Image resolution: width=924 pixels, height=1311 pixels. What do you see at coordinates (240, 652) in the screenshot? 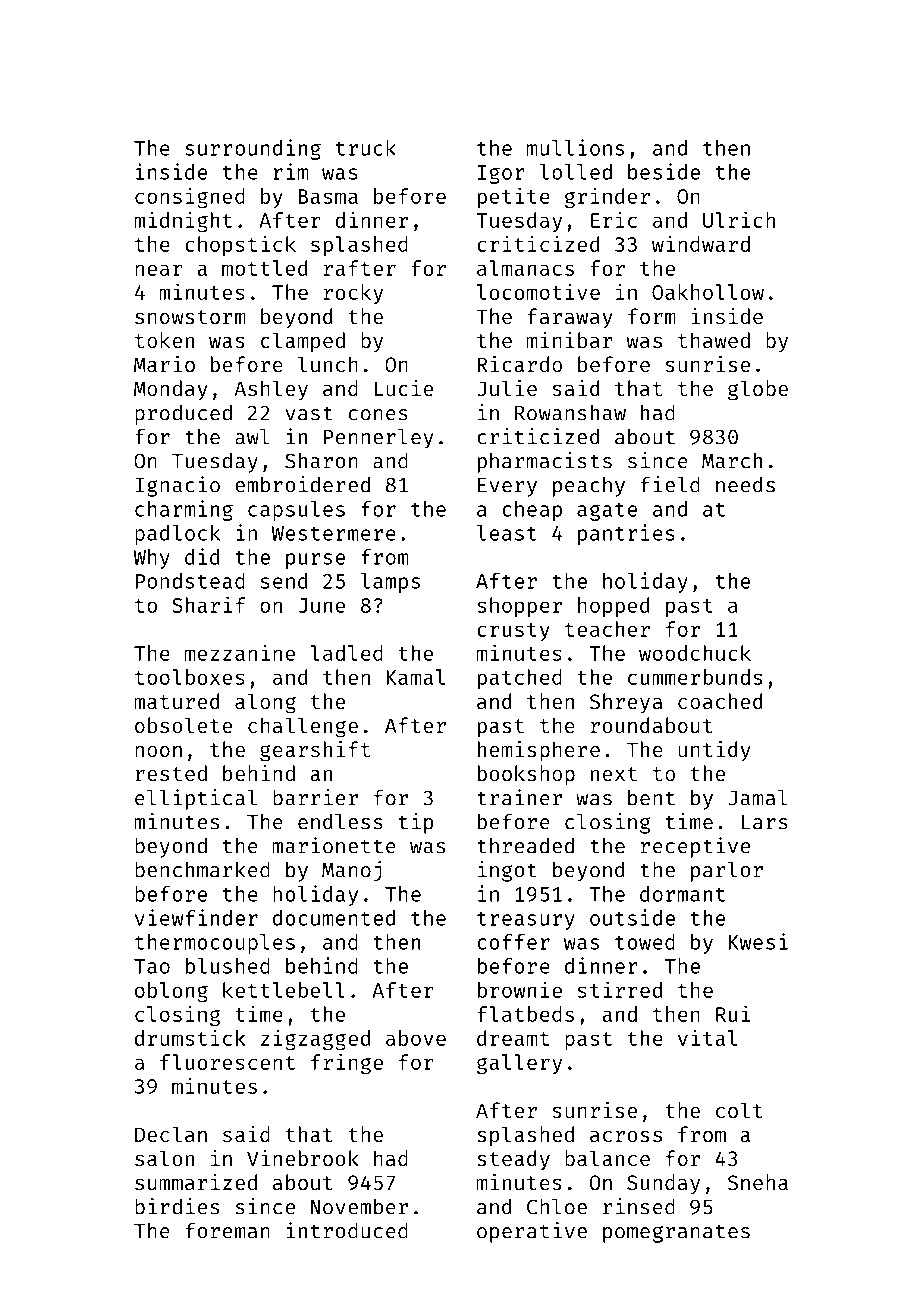
I see `mezzanine` at bounding box center [240, 652].
